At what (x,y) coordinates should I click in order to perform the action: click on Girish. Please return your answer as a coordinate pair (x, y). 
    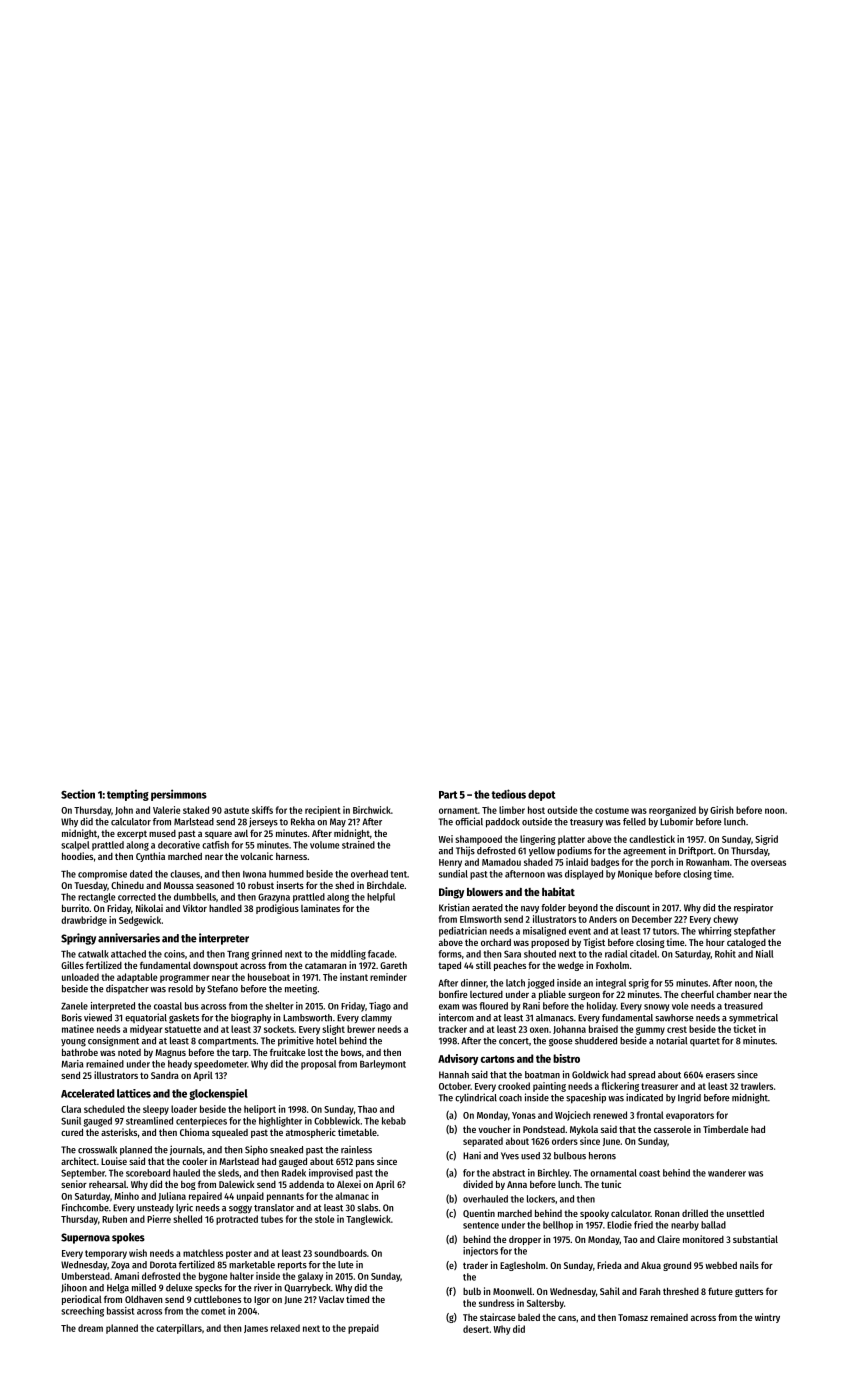
    Looking at the image, I should click on (722, 810).
